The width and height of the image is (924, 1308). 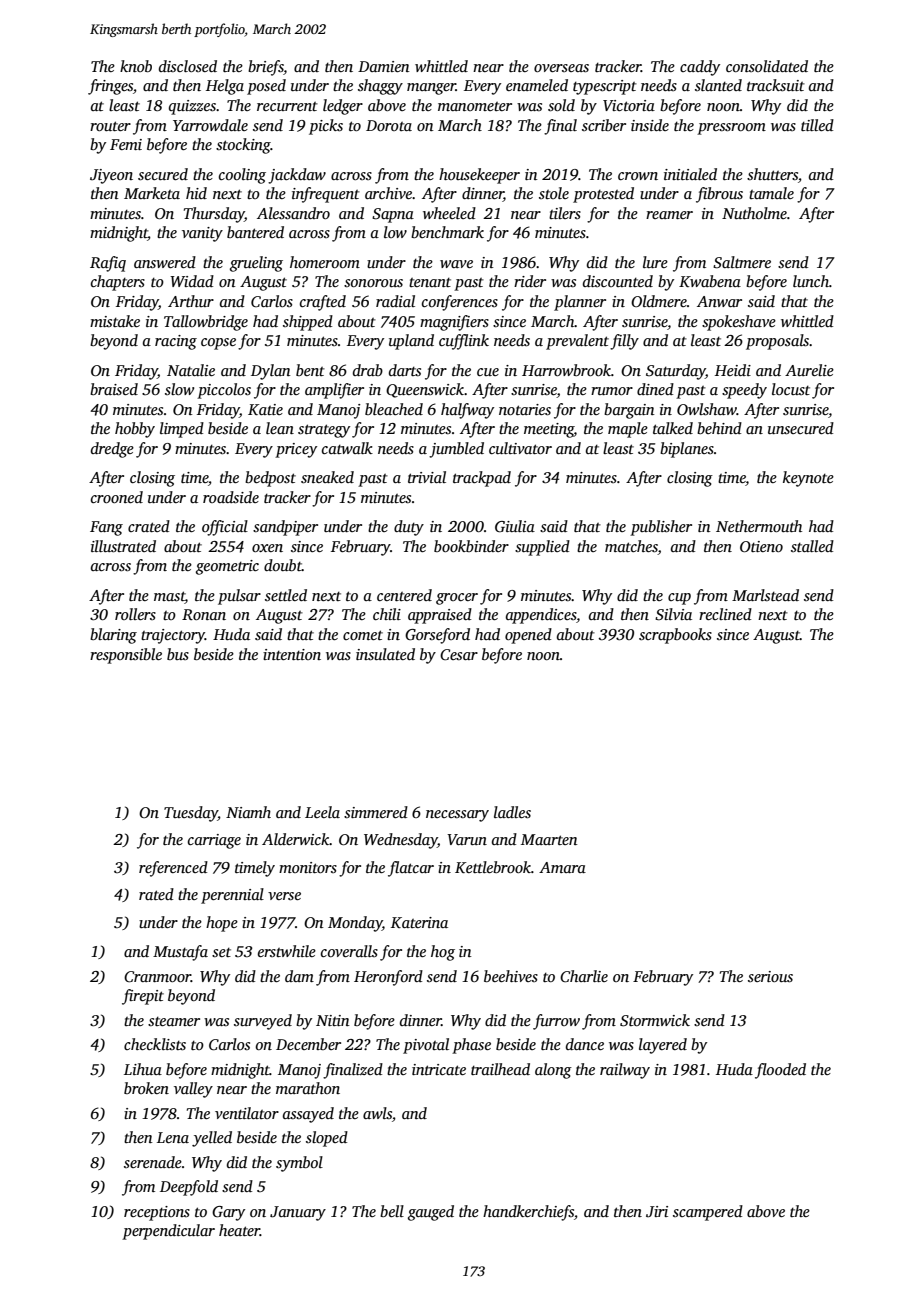 What do you see at coordinates (561, 105) in the image?
I see `sold` at bounding box center [561, 105].
